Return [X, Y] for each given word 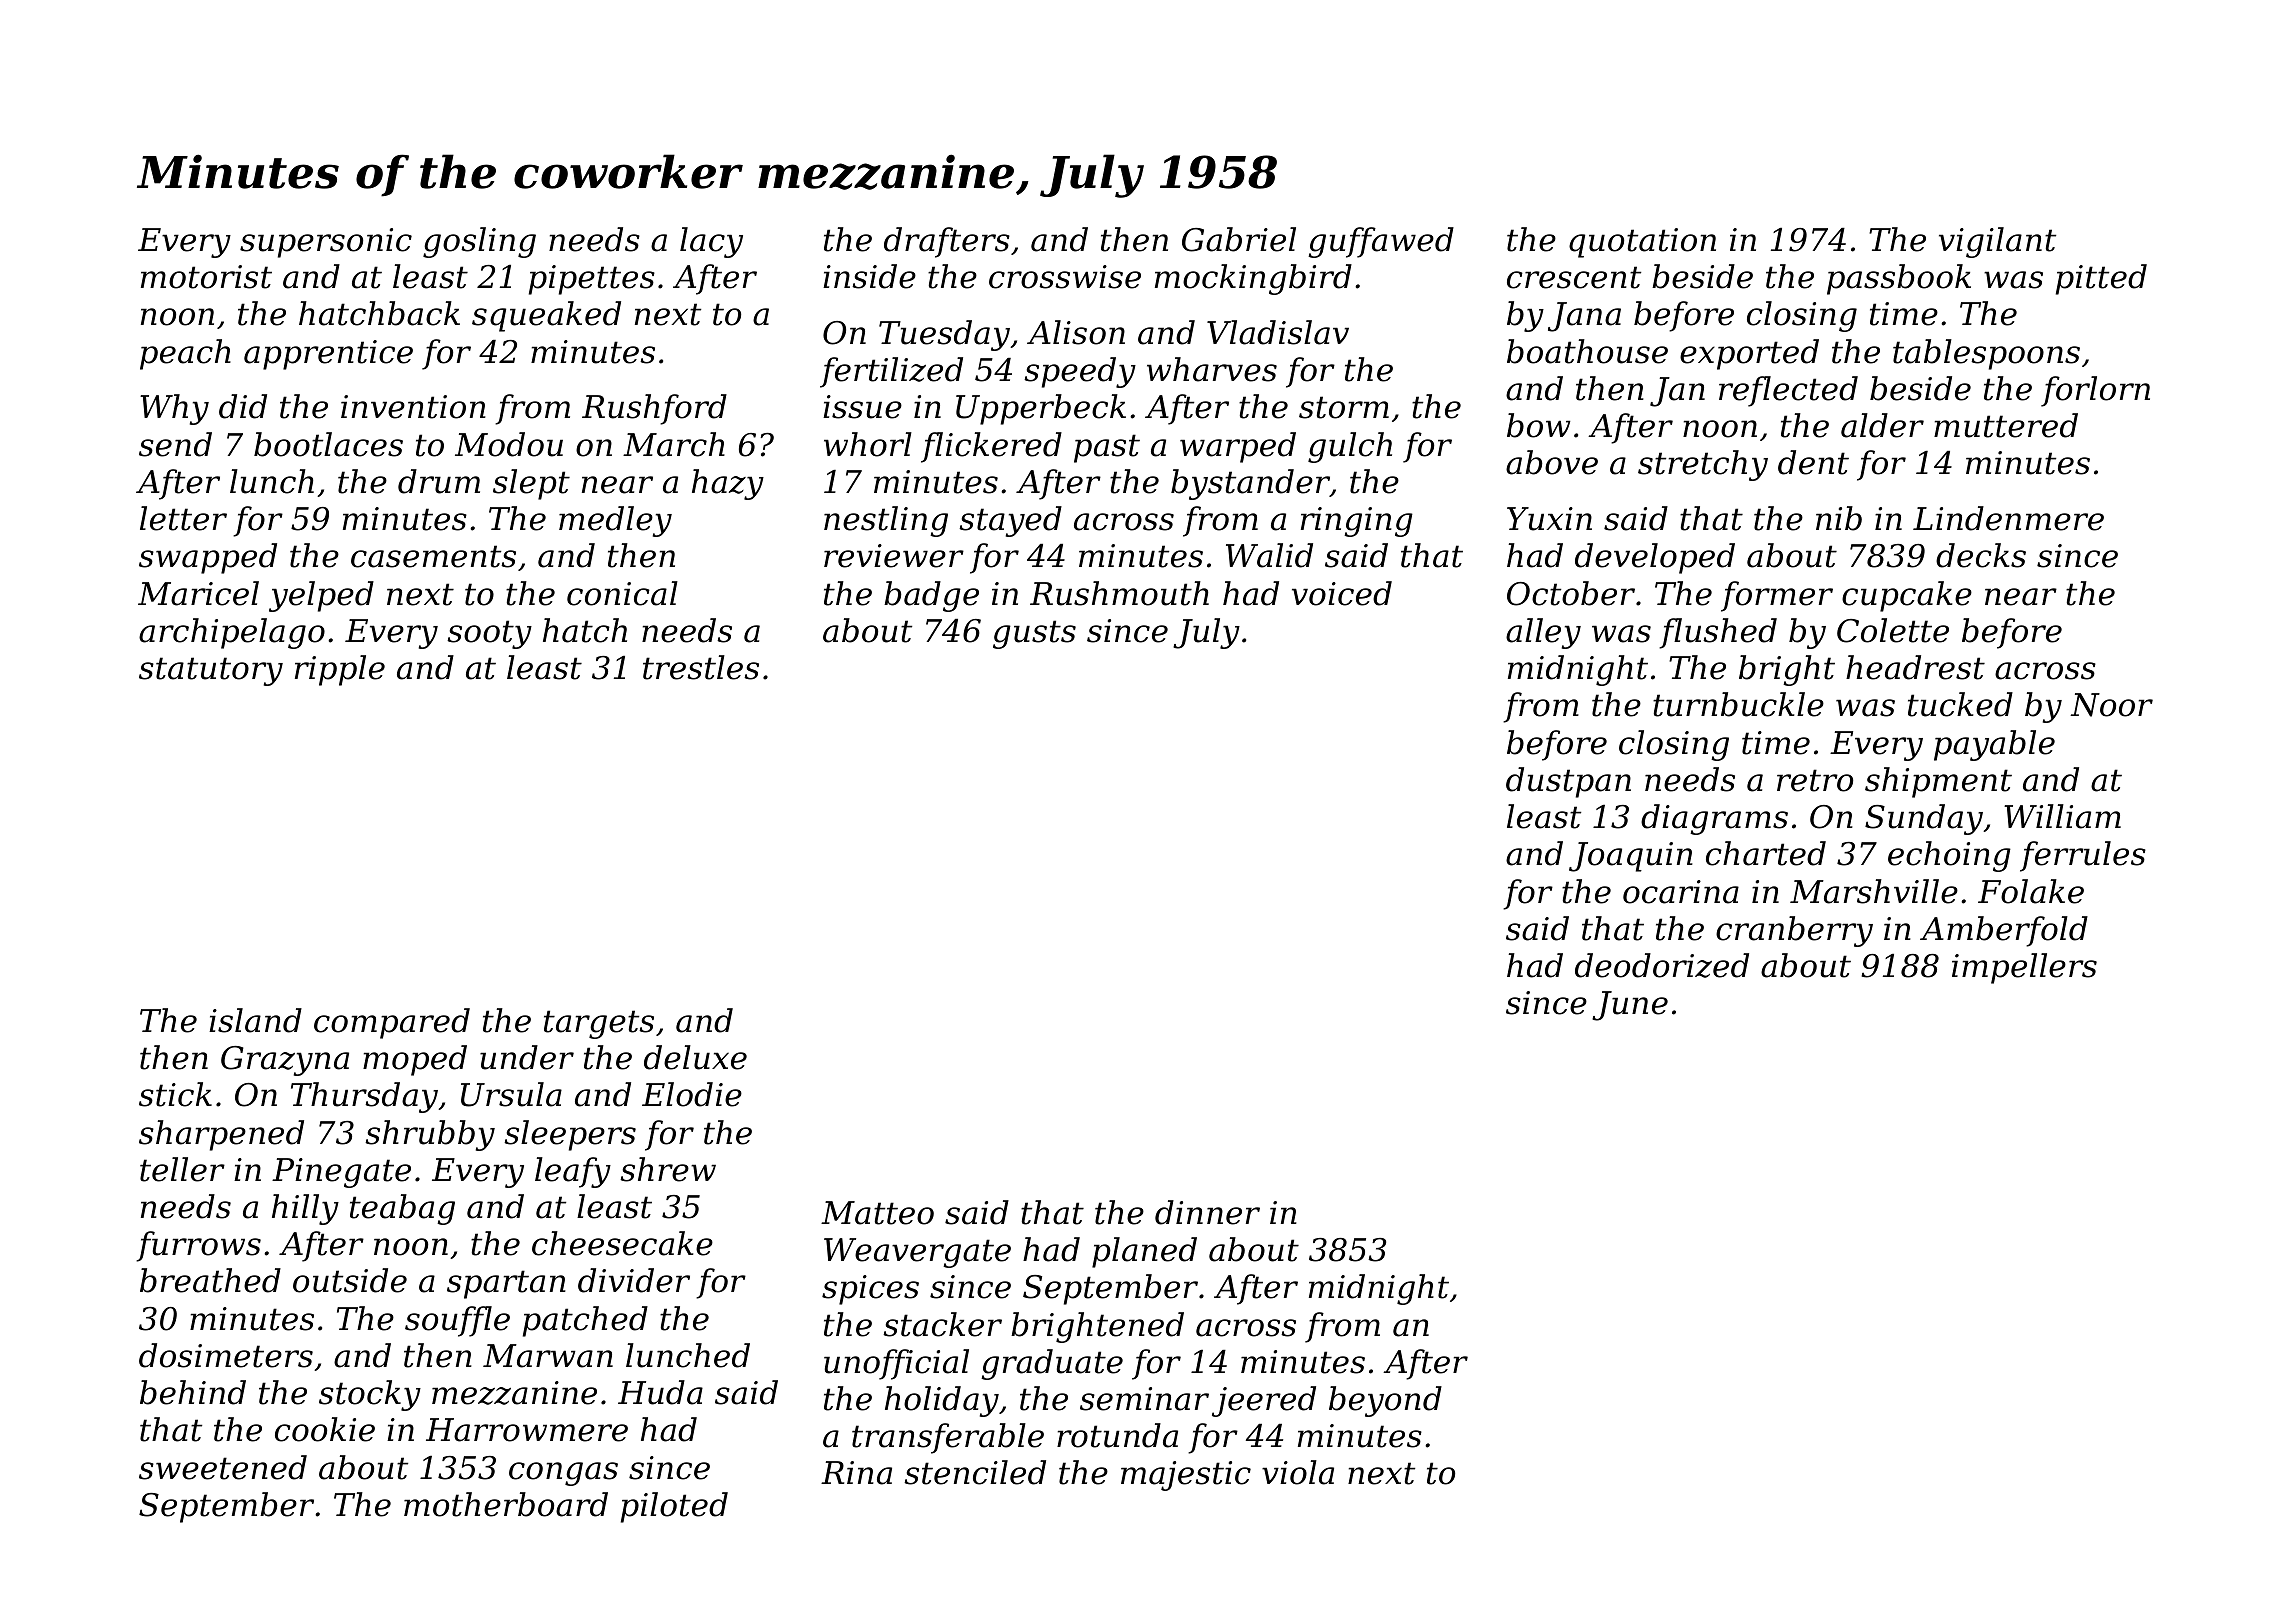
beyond [1385, 1401]
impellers [2024, 968]
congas [563, 1474]
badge [931, 596]
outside [350, 1280]
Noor [2111, 705]
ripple [340, 670]
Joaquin [1631, 857]
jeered [1264, 1401]
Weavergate [917, 1253]
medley [615, 521]
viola [1298, 1472]
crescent [1574, 277]
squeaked [546, 316]
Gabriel [1239, 239]
